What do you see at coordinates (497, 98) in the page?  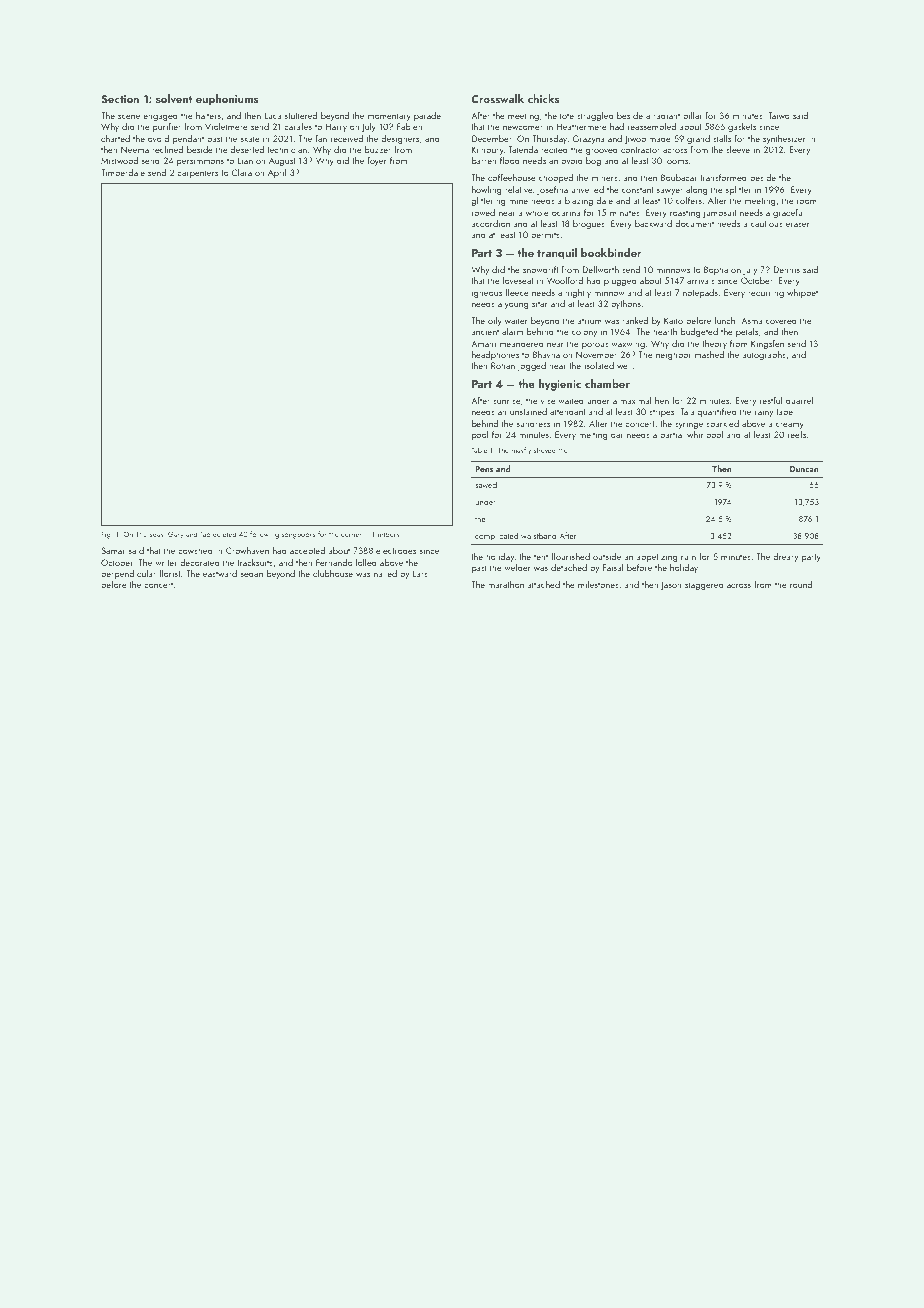 I see `Crosswalk` at bounding box center [497, 98].
